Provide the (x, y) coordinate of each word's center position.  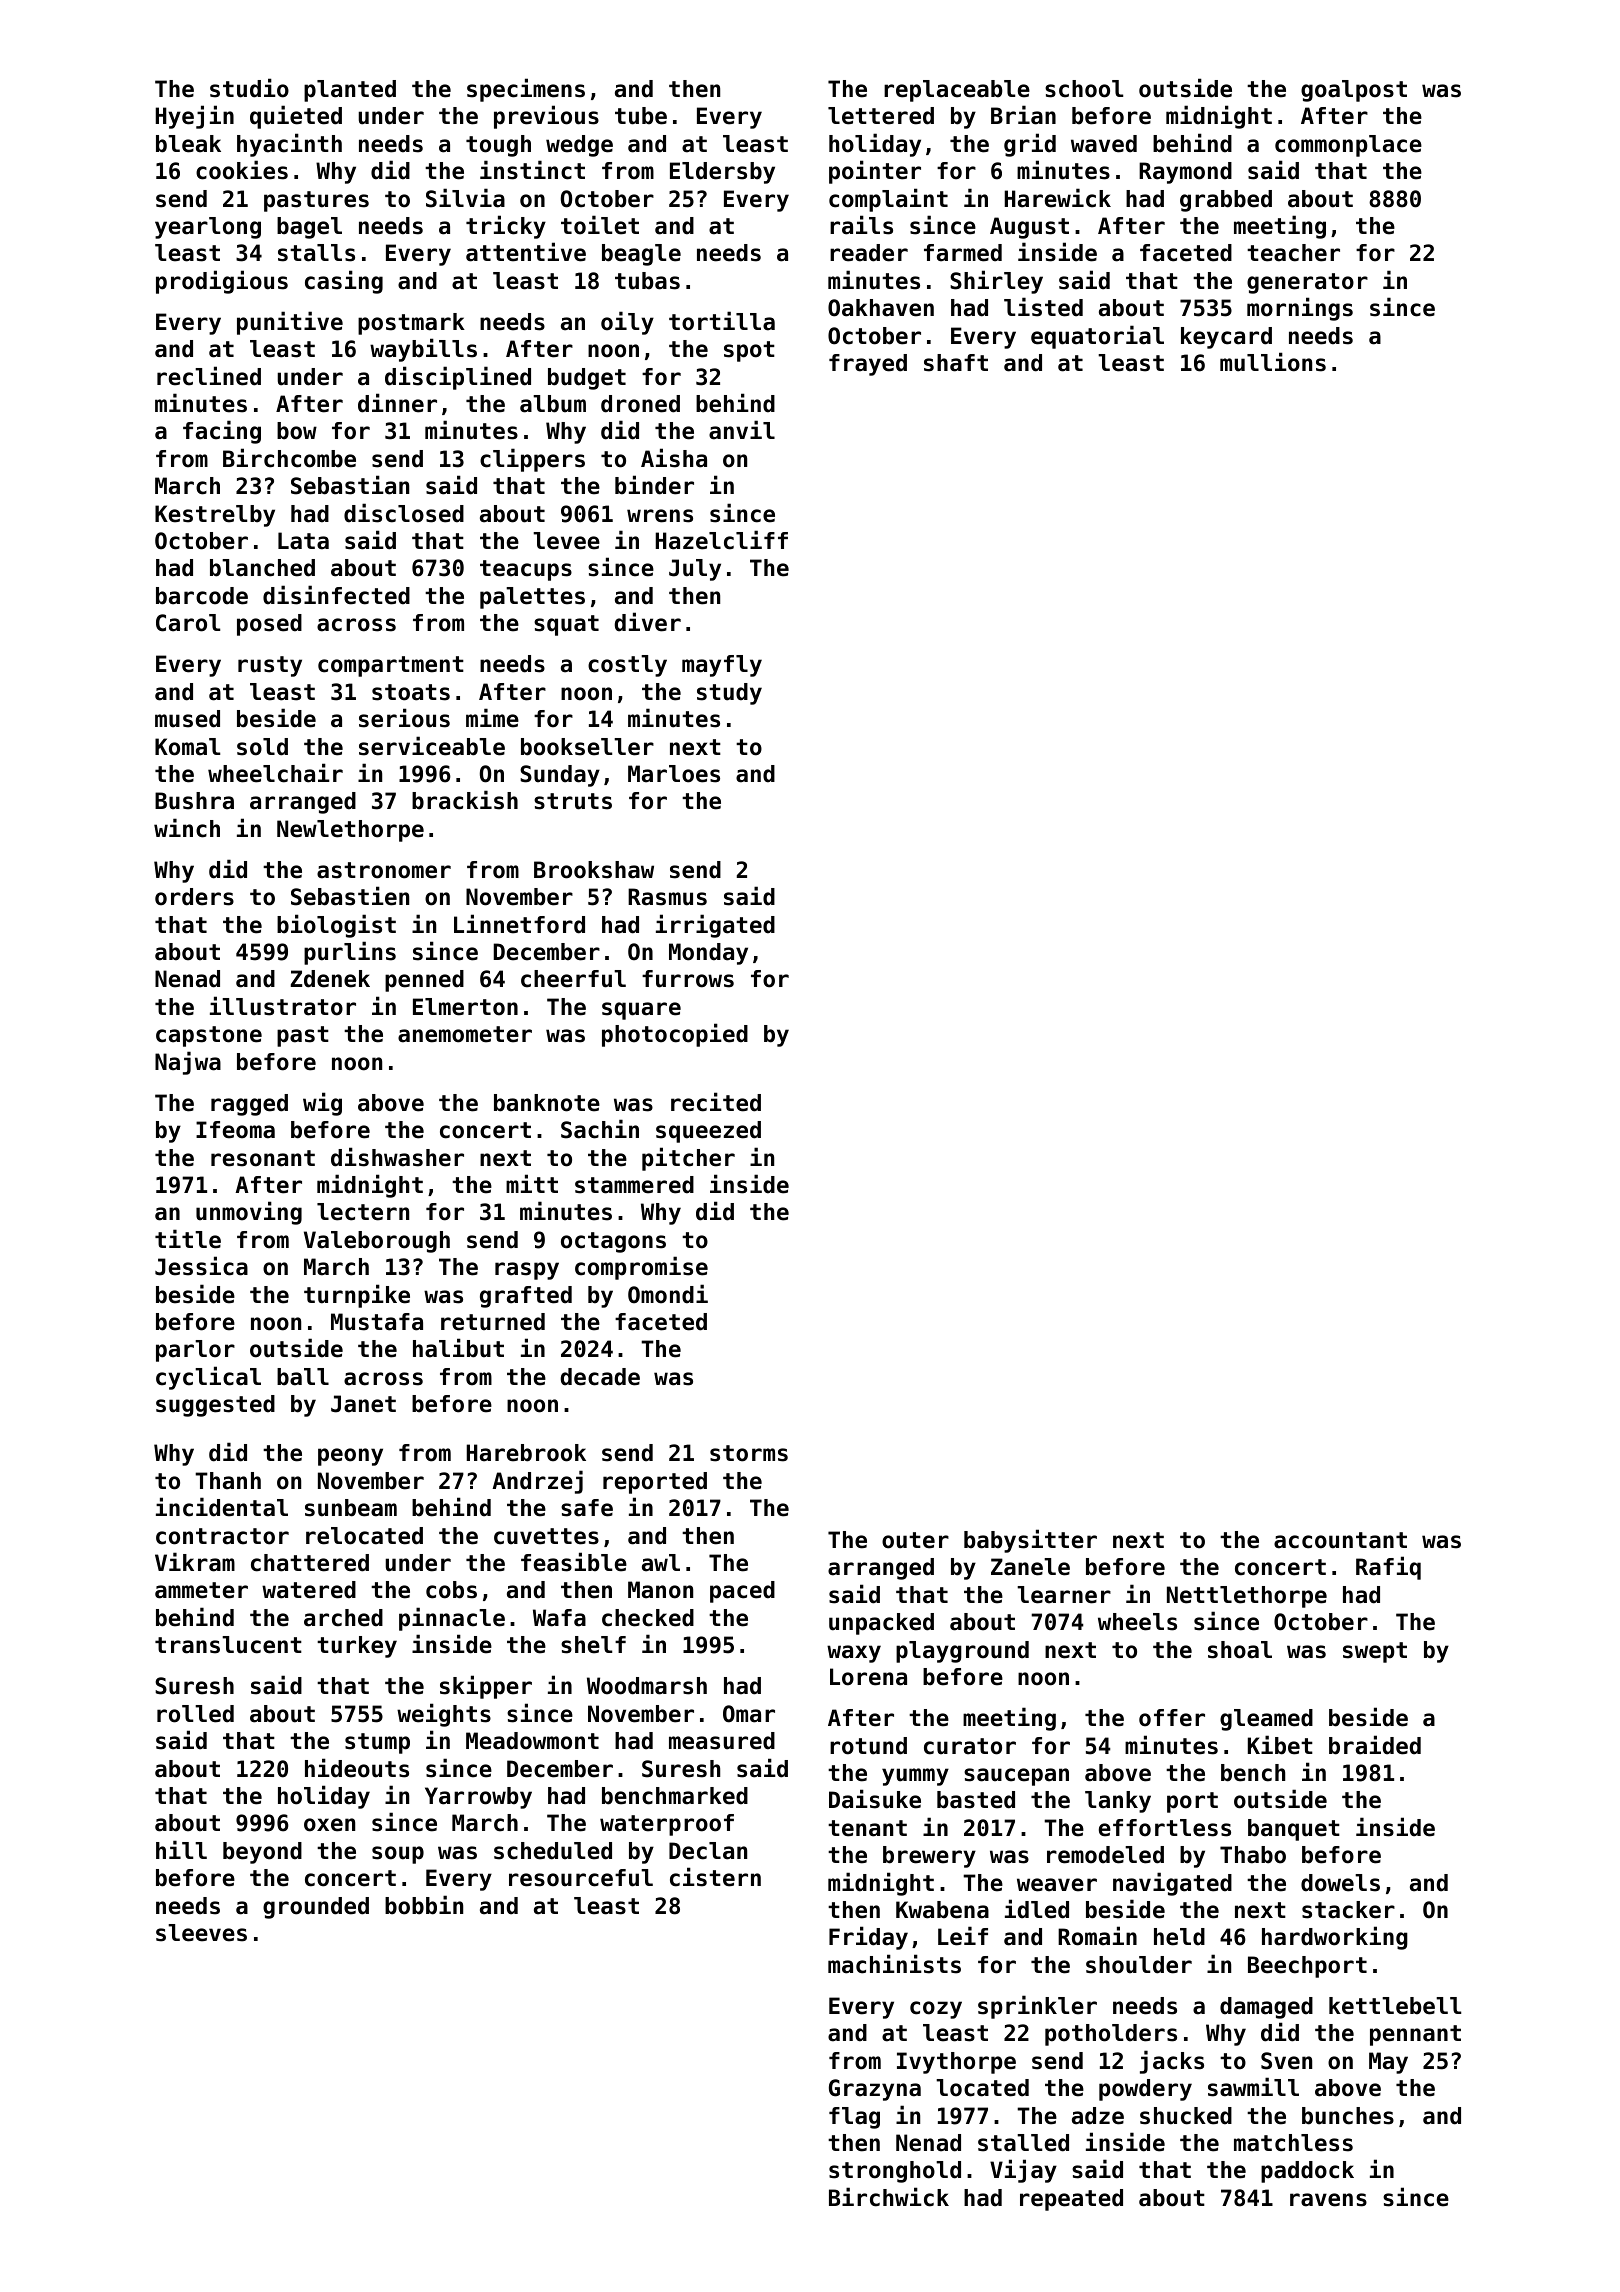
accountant (1340, 1540)
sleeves (201, 1933)
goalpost (1354, 91)
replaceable (957, 91)
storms (749, 1453)
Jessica (201, 1266)
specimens (526, 90)
